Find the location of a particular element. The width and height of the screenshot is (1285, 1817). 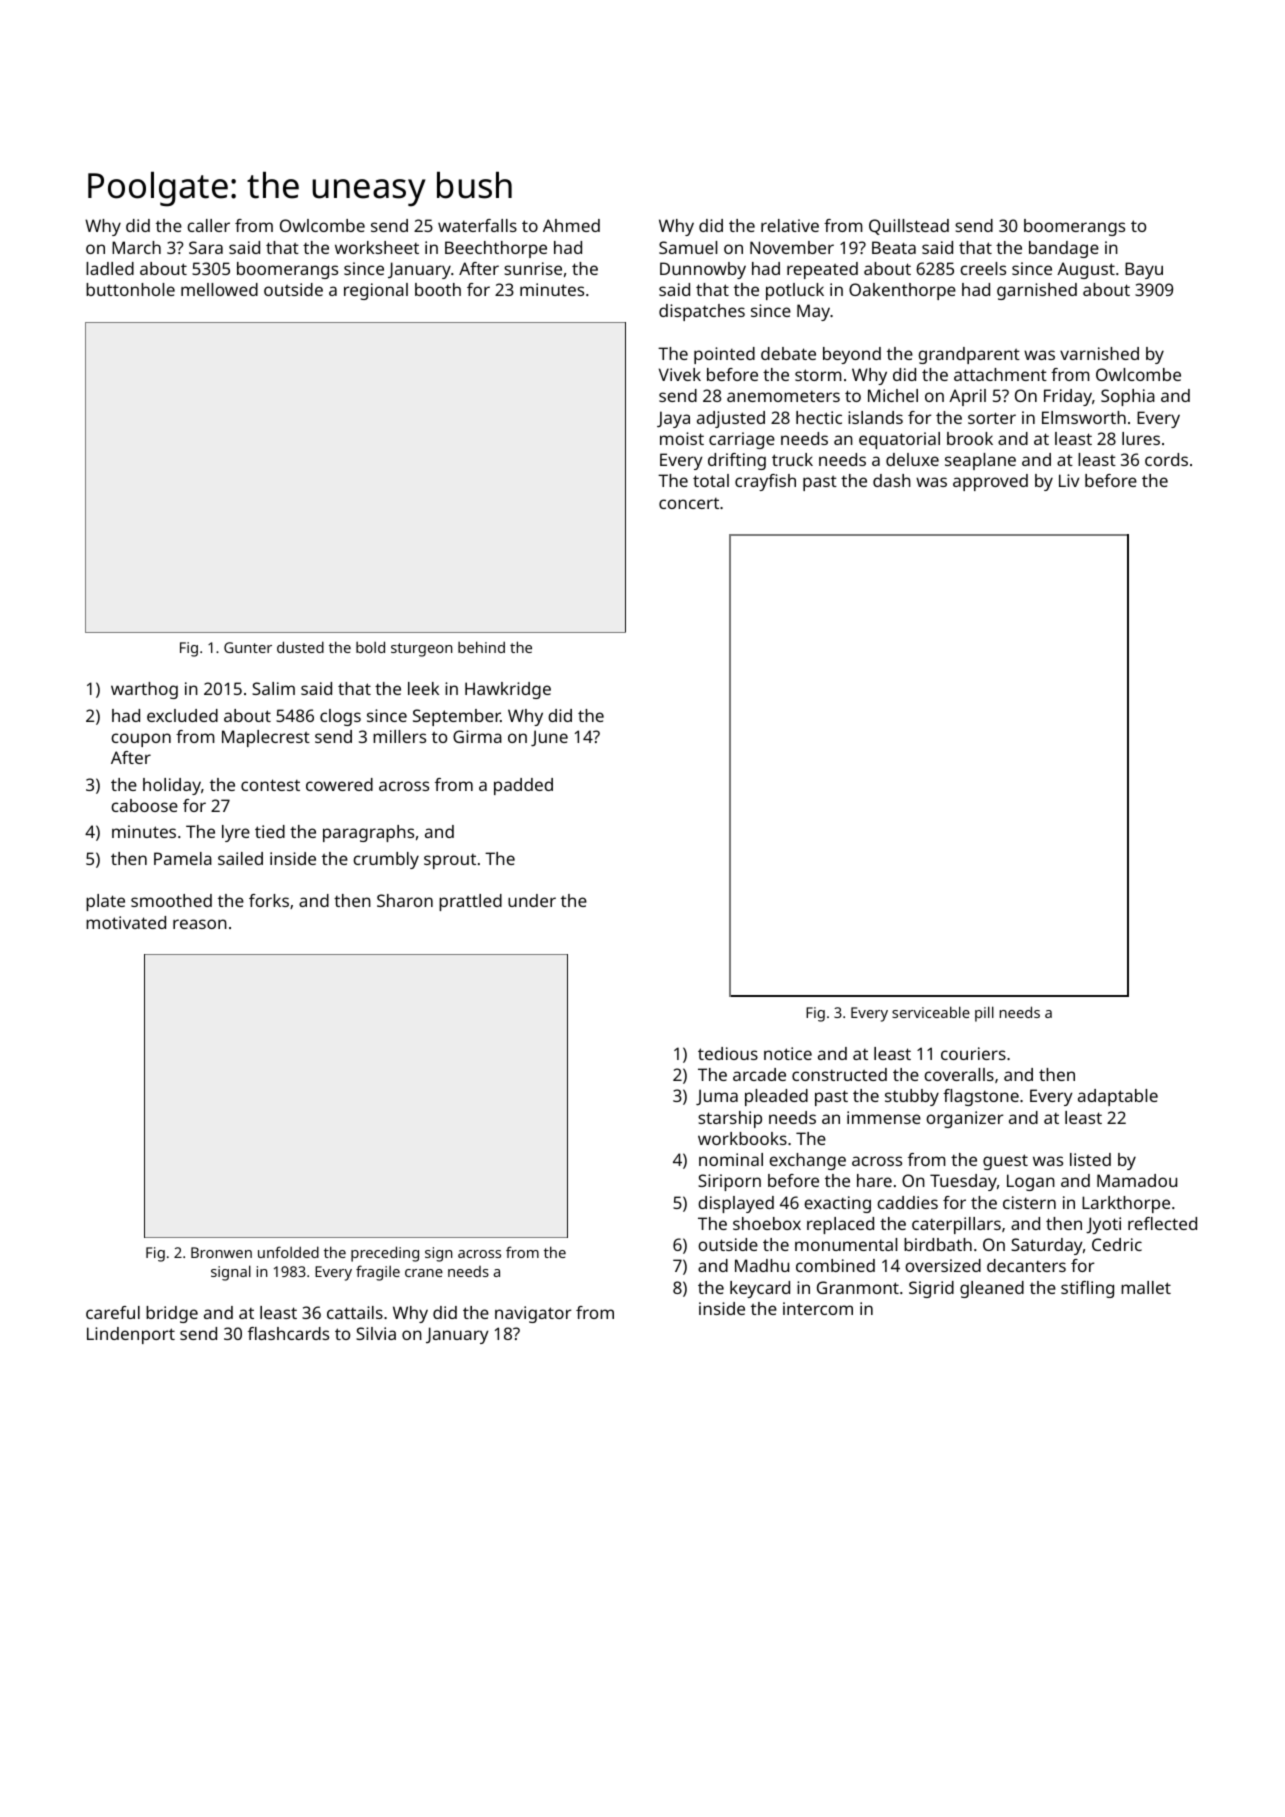

crumbly is located at coordinates (386, 860).
